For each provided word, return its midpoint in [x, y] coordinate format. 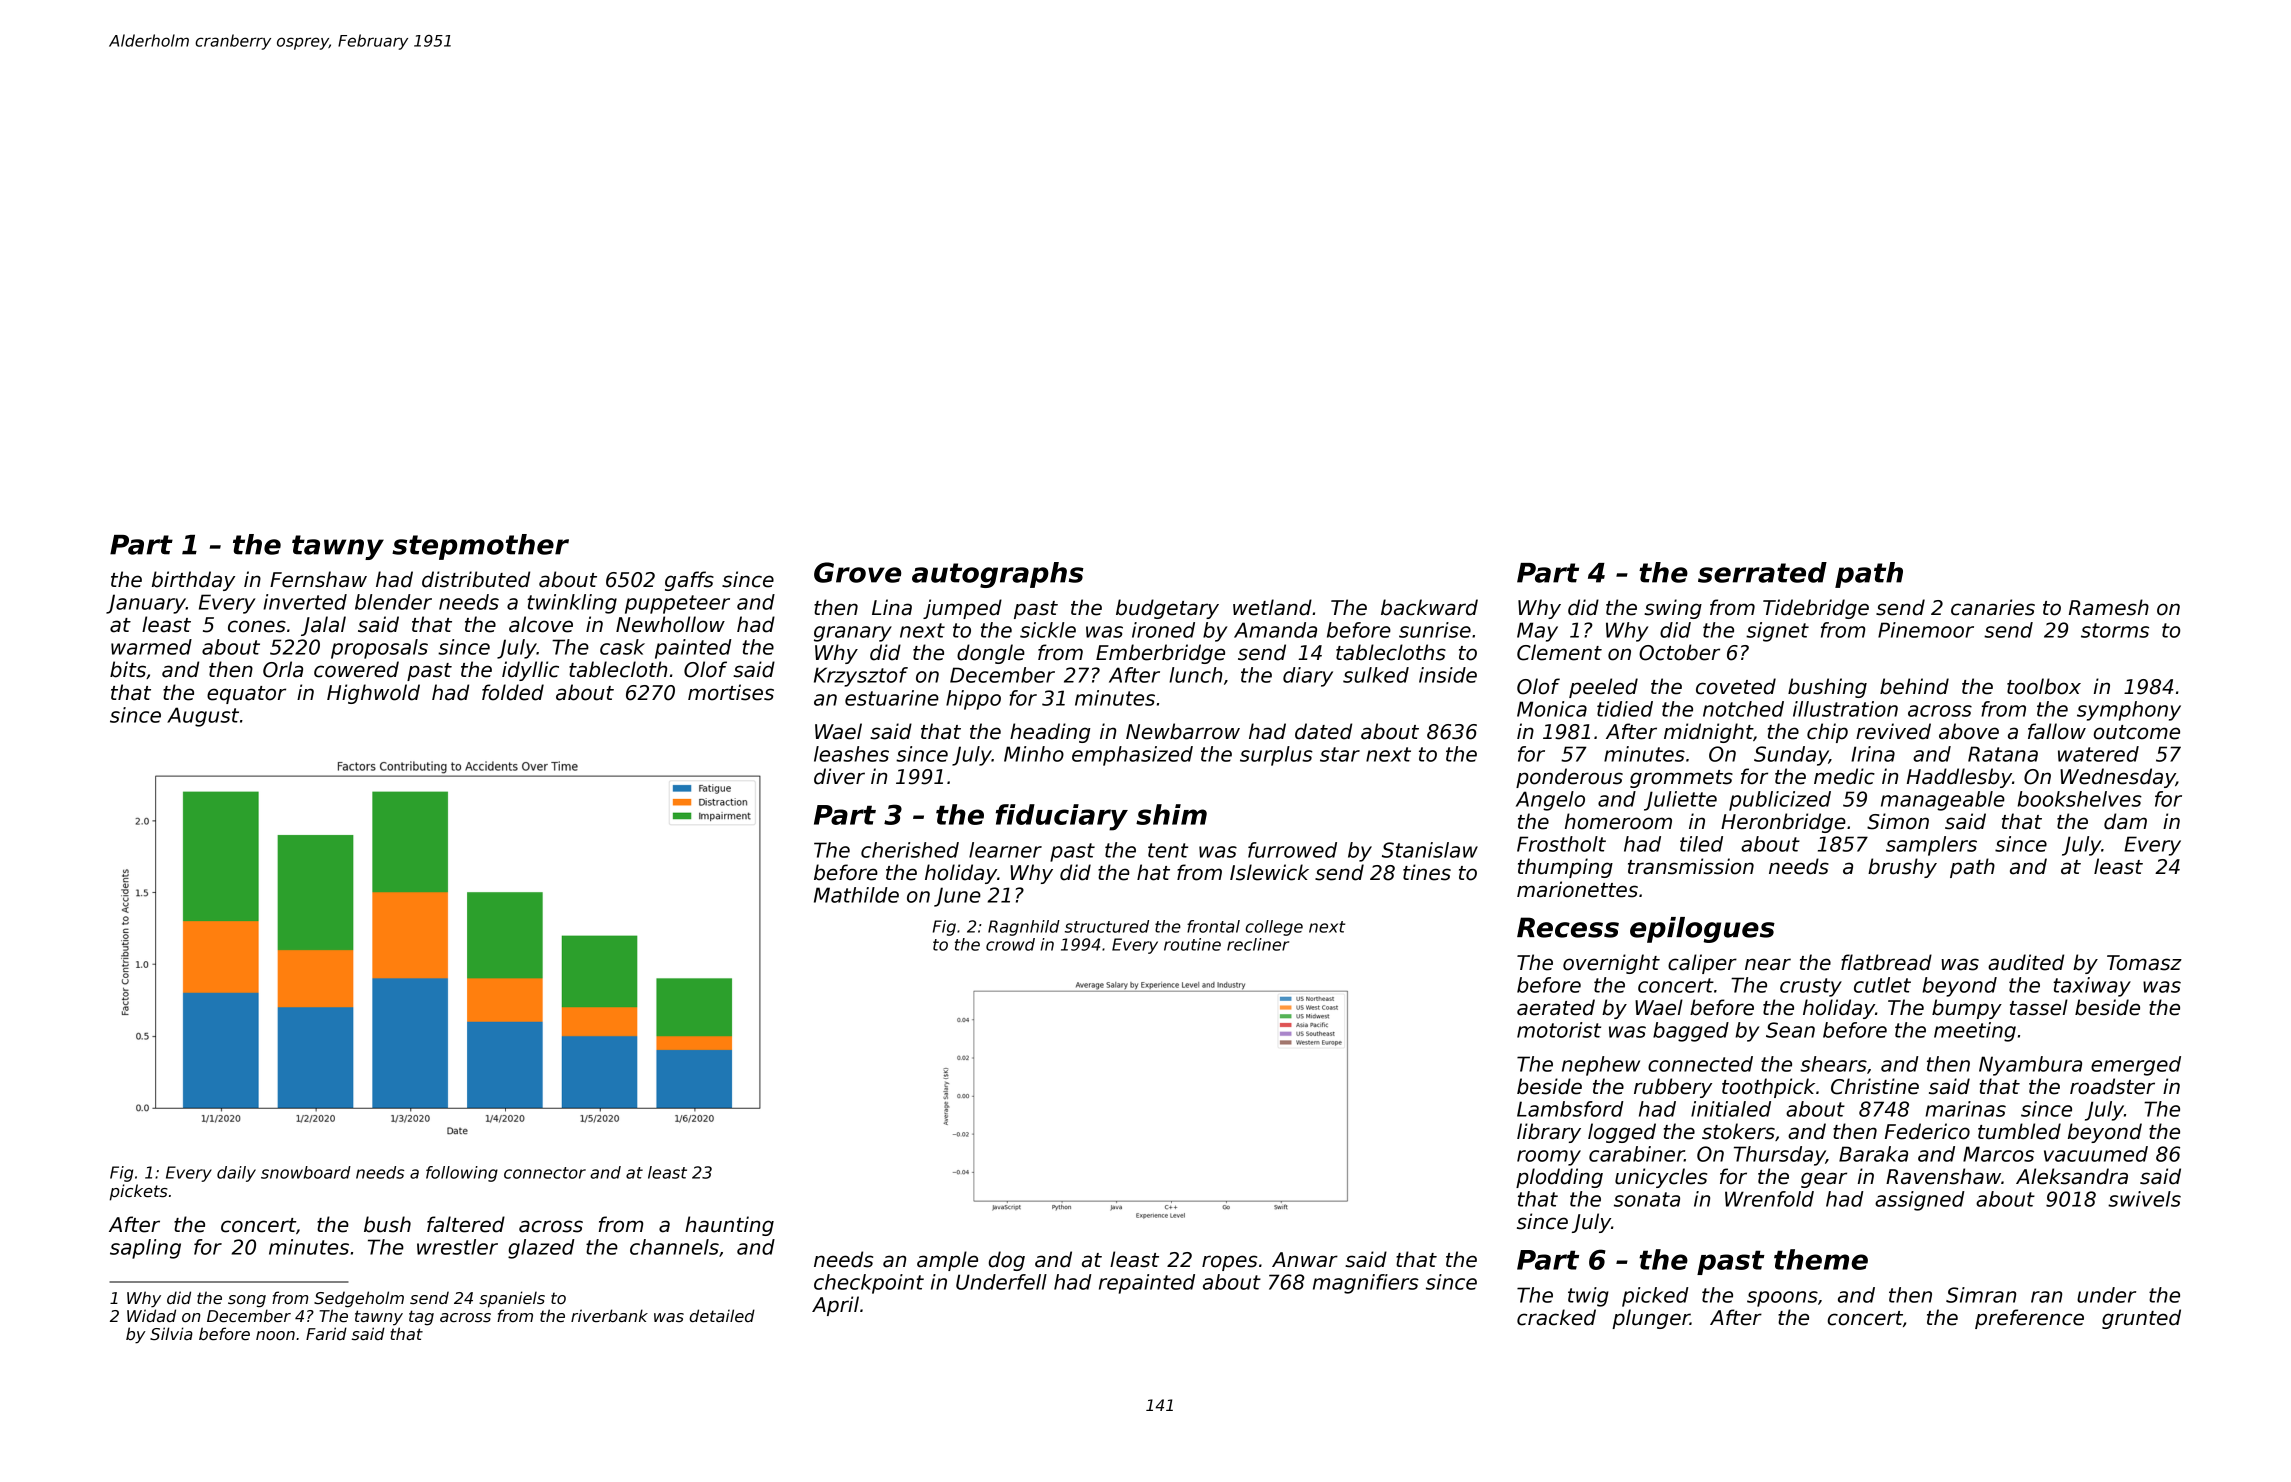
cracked [1556, 1317]
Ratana [2003, 754]
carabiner [1636, 1154]
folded [513, 692]
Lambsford [1570, 1109]
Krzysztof [861, 677]
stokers [1738, 1131]
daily [236, 1174]
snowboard [306, 1172]
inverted [305, 602]
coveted [1736, 686]
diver [839, 776]
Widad [151, 1315]
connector [545, 1173]
